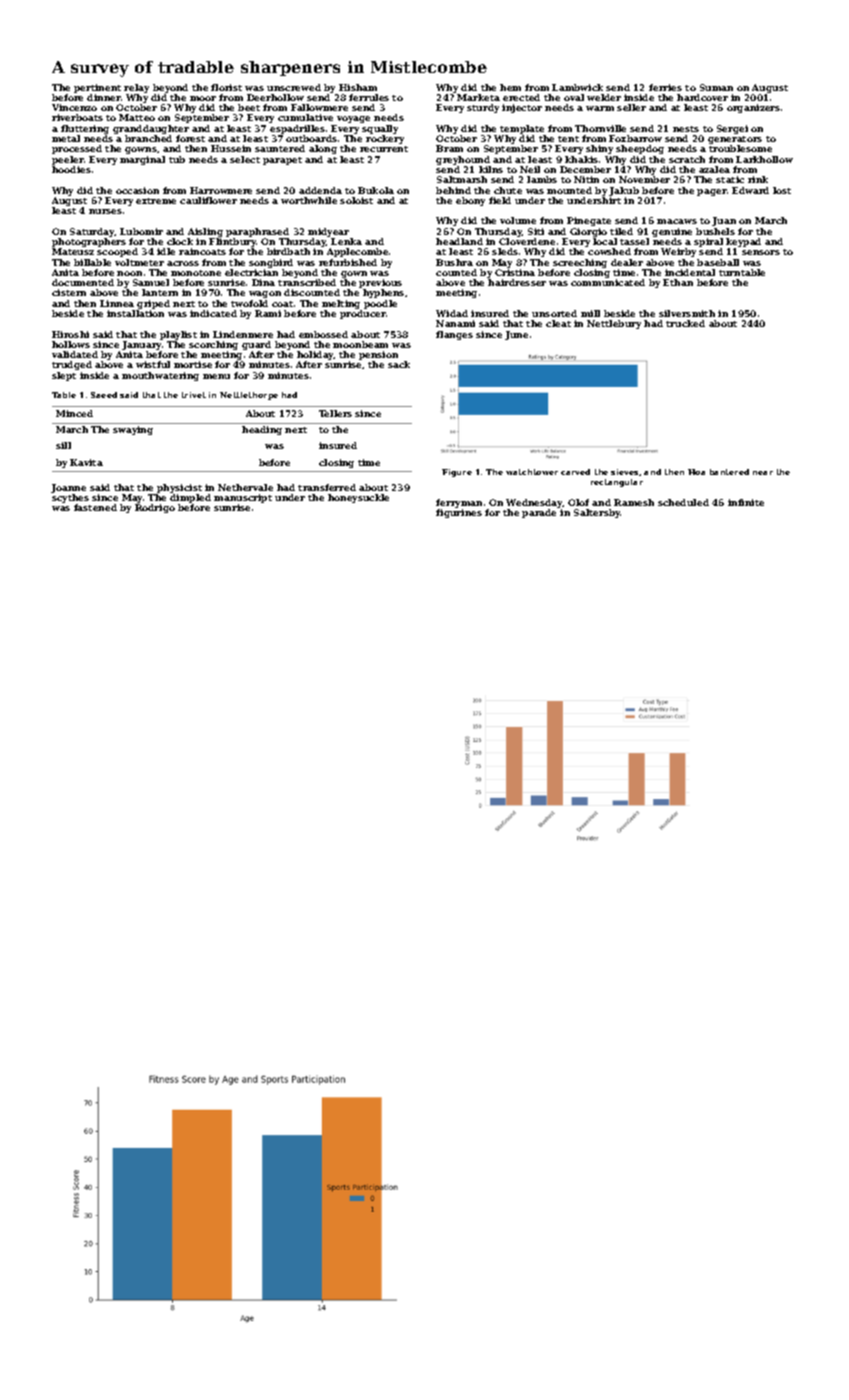 Image resolution: width=849 pixels, height=1400 pixels. Describe the element at coordinates (156, 201) in the document. I see `extreme` at that location.
